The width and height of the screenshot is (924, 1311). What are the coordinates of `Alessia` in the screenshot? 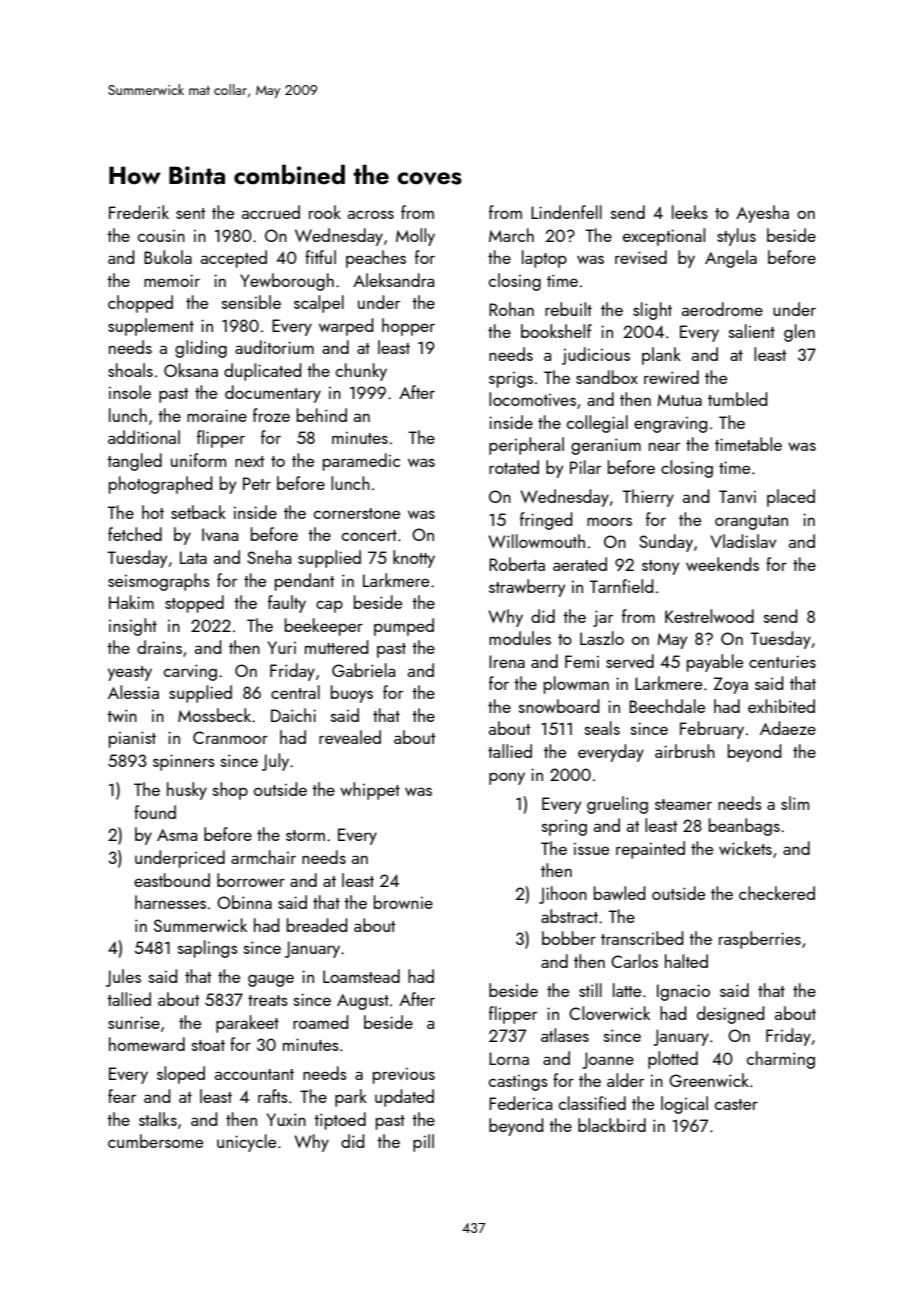 It's located at (133, 692).
